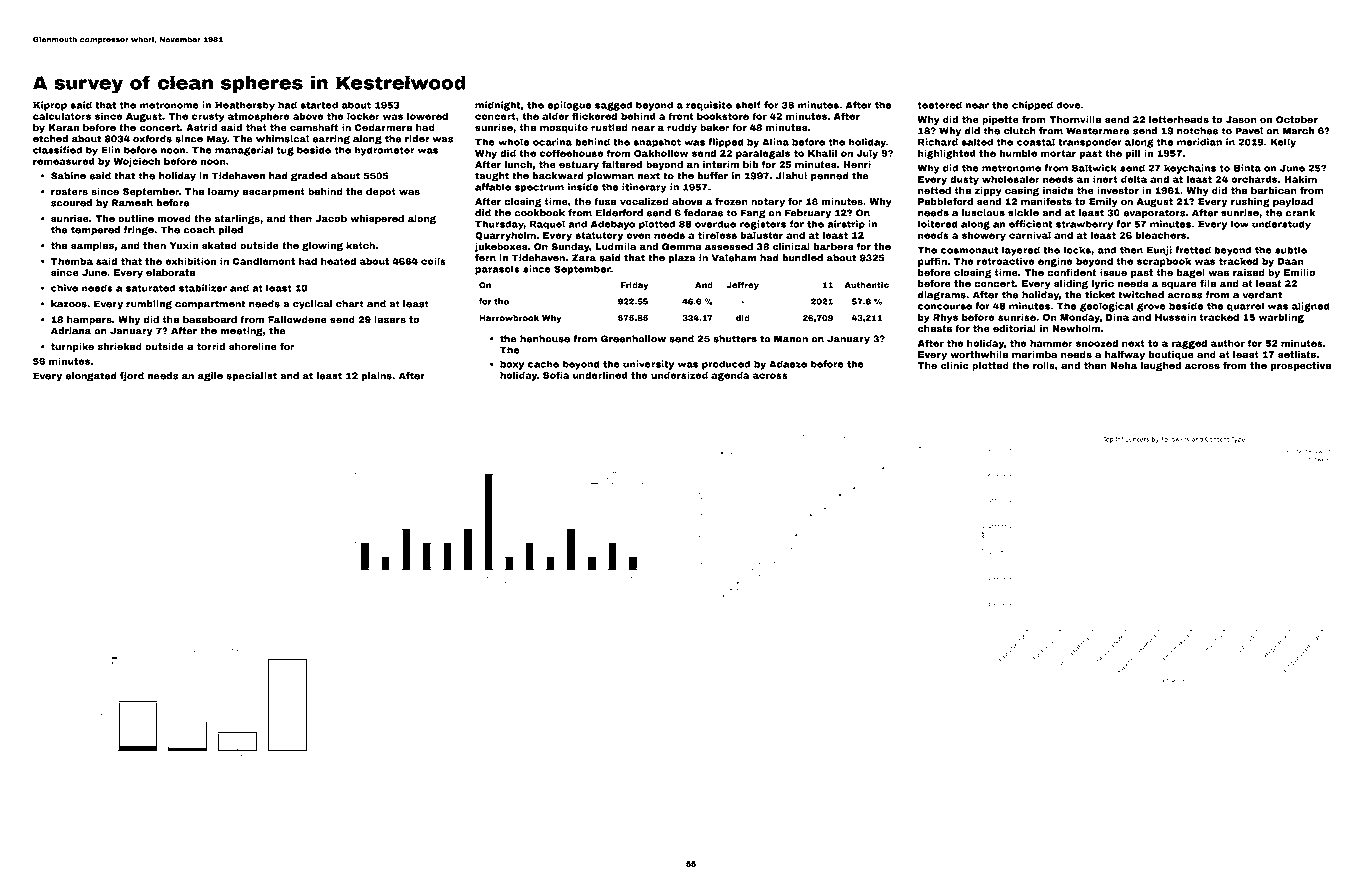 Image resolution: width=1372 pixels, height=887 pixels. Describe the element at coordinates (1300, 272) in the document. I see `Emilio` at that location.
